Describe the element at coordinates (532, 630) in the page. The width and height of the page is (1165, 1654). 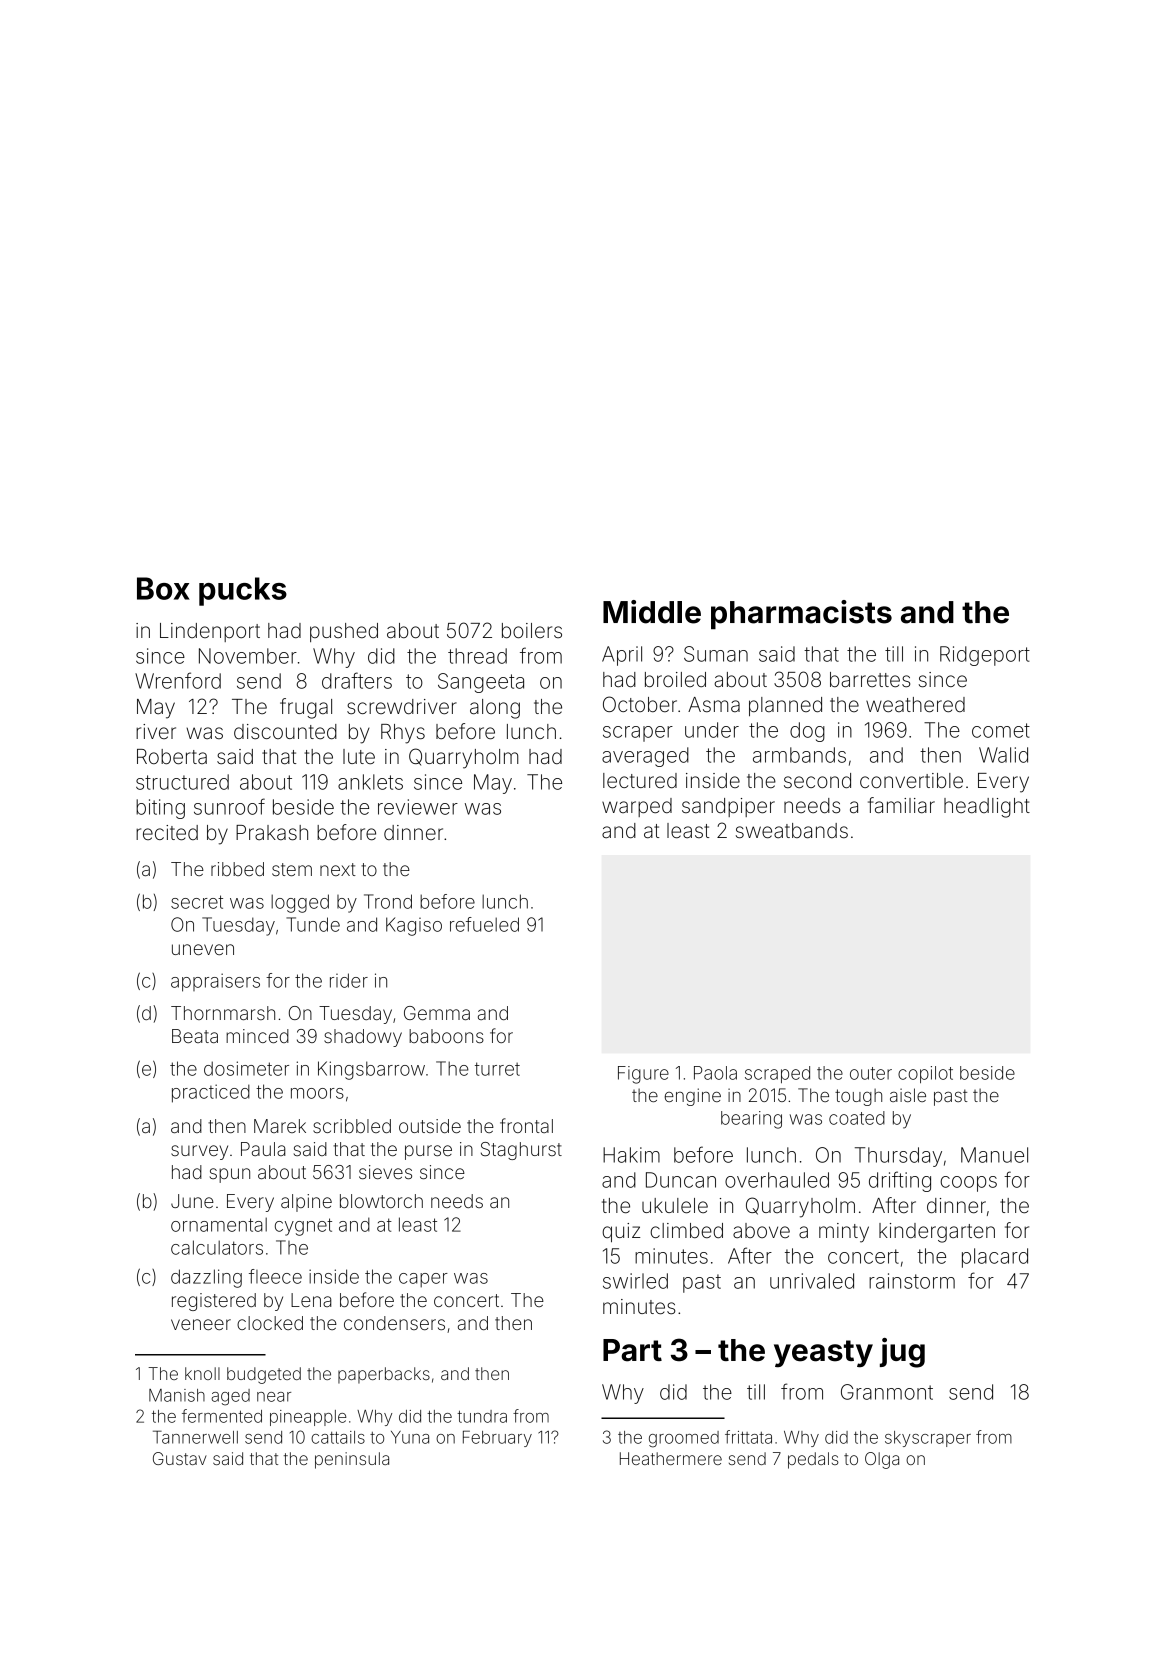
I see `boilers` at that location.
